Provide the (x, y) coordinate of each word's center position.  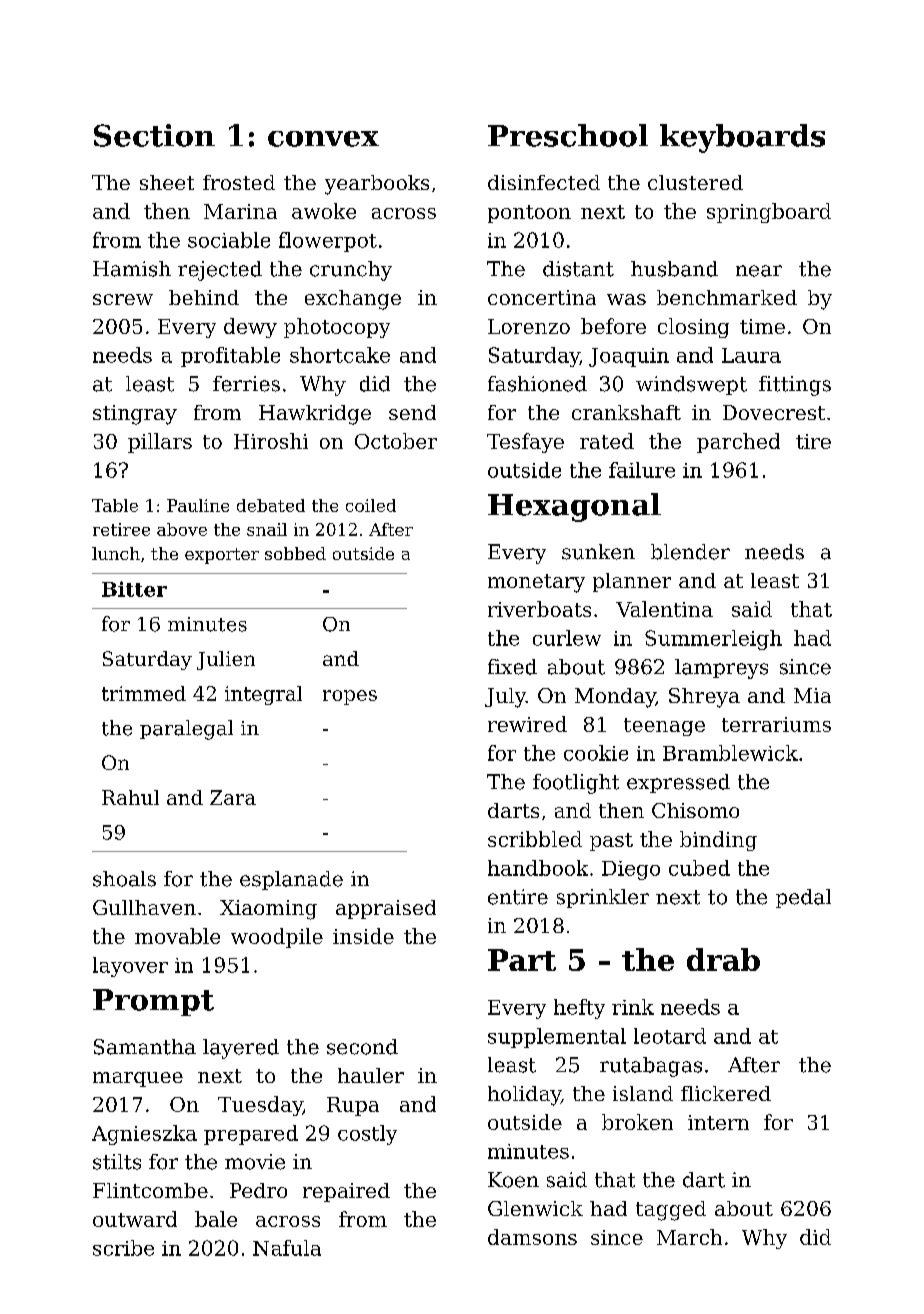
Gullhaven (144, 907)
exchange (353, 300)
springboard (769, 213)
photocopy (337, 328)
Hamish (132, 269)
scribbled (535, 839)
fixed (512, 667)
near (759, 271)
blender (690, 552)
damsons (532, 1237)
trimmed (144, 693)
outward (135, 1219)
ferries (246, 384)
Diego (631, 870)
